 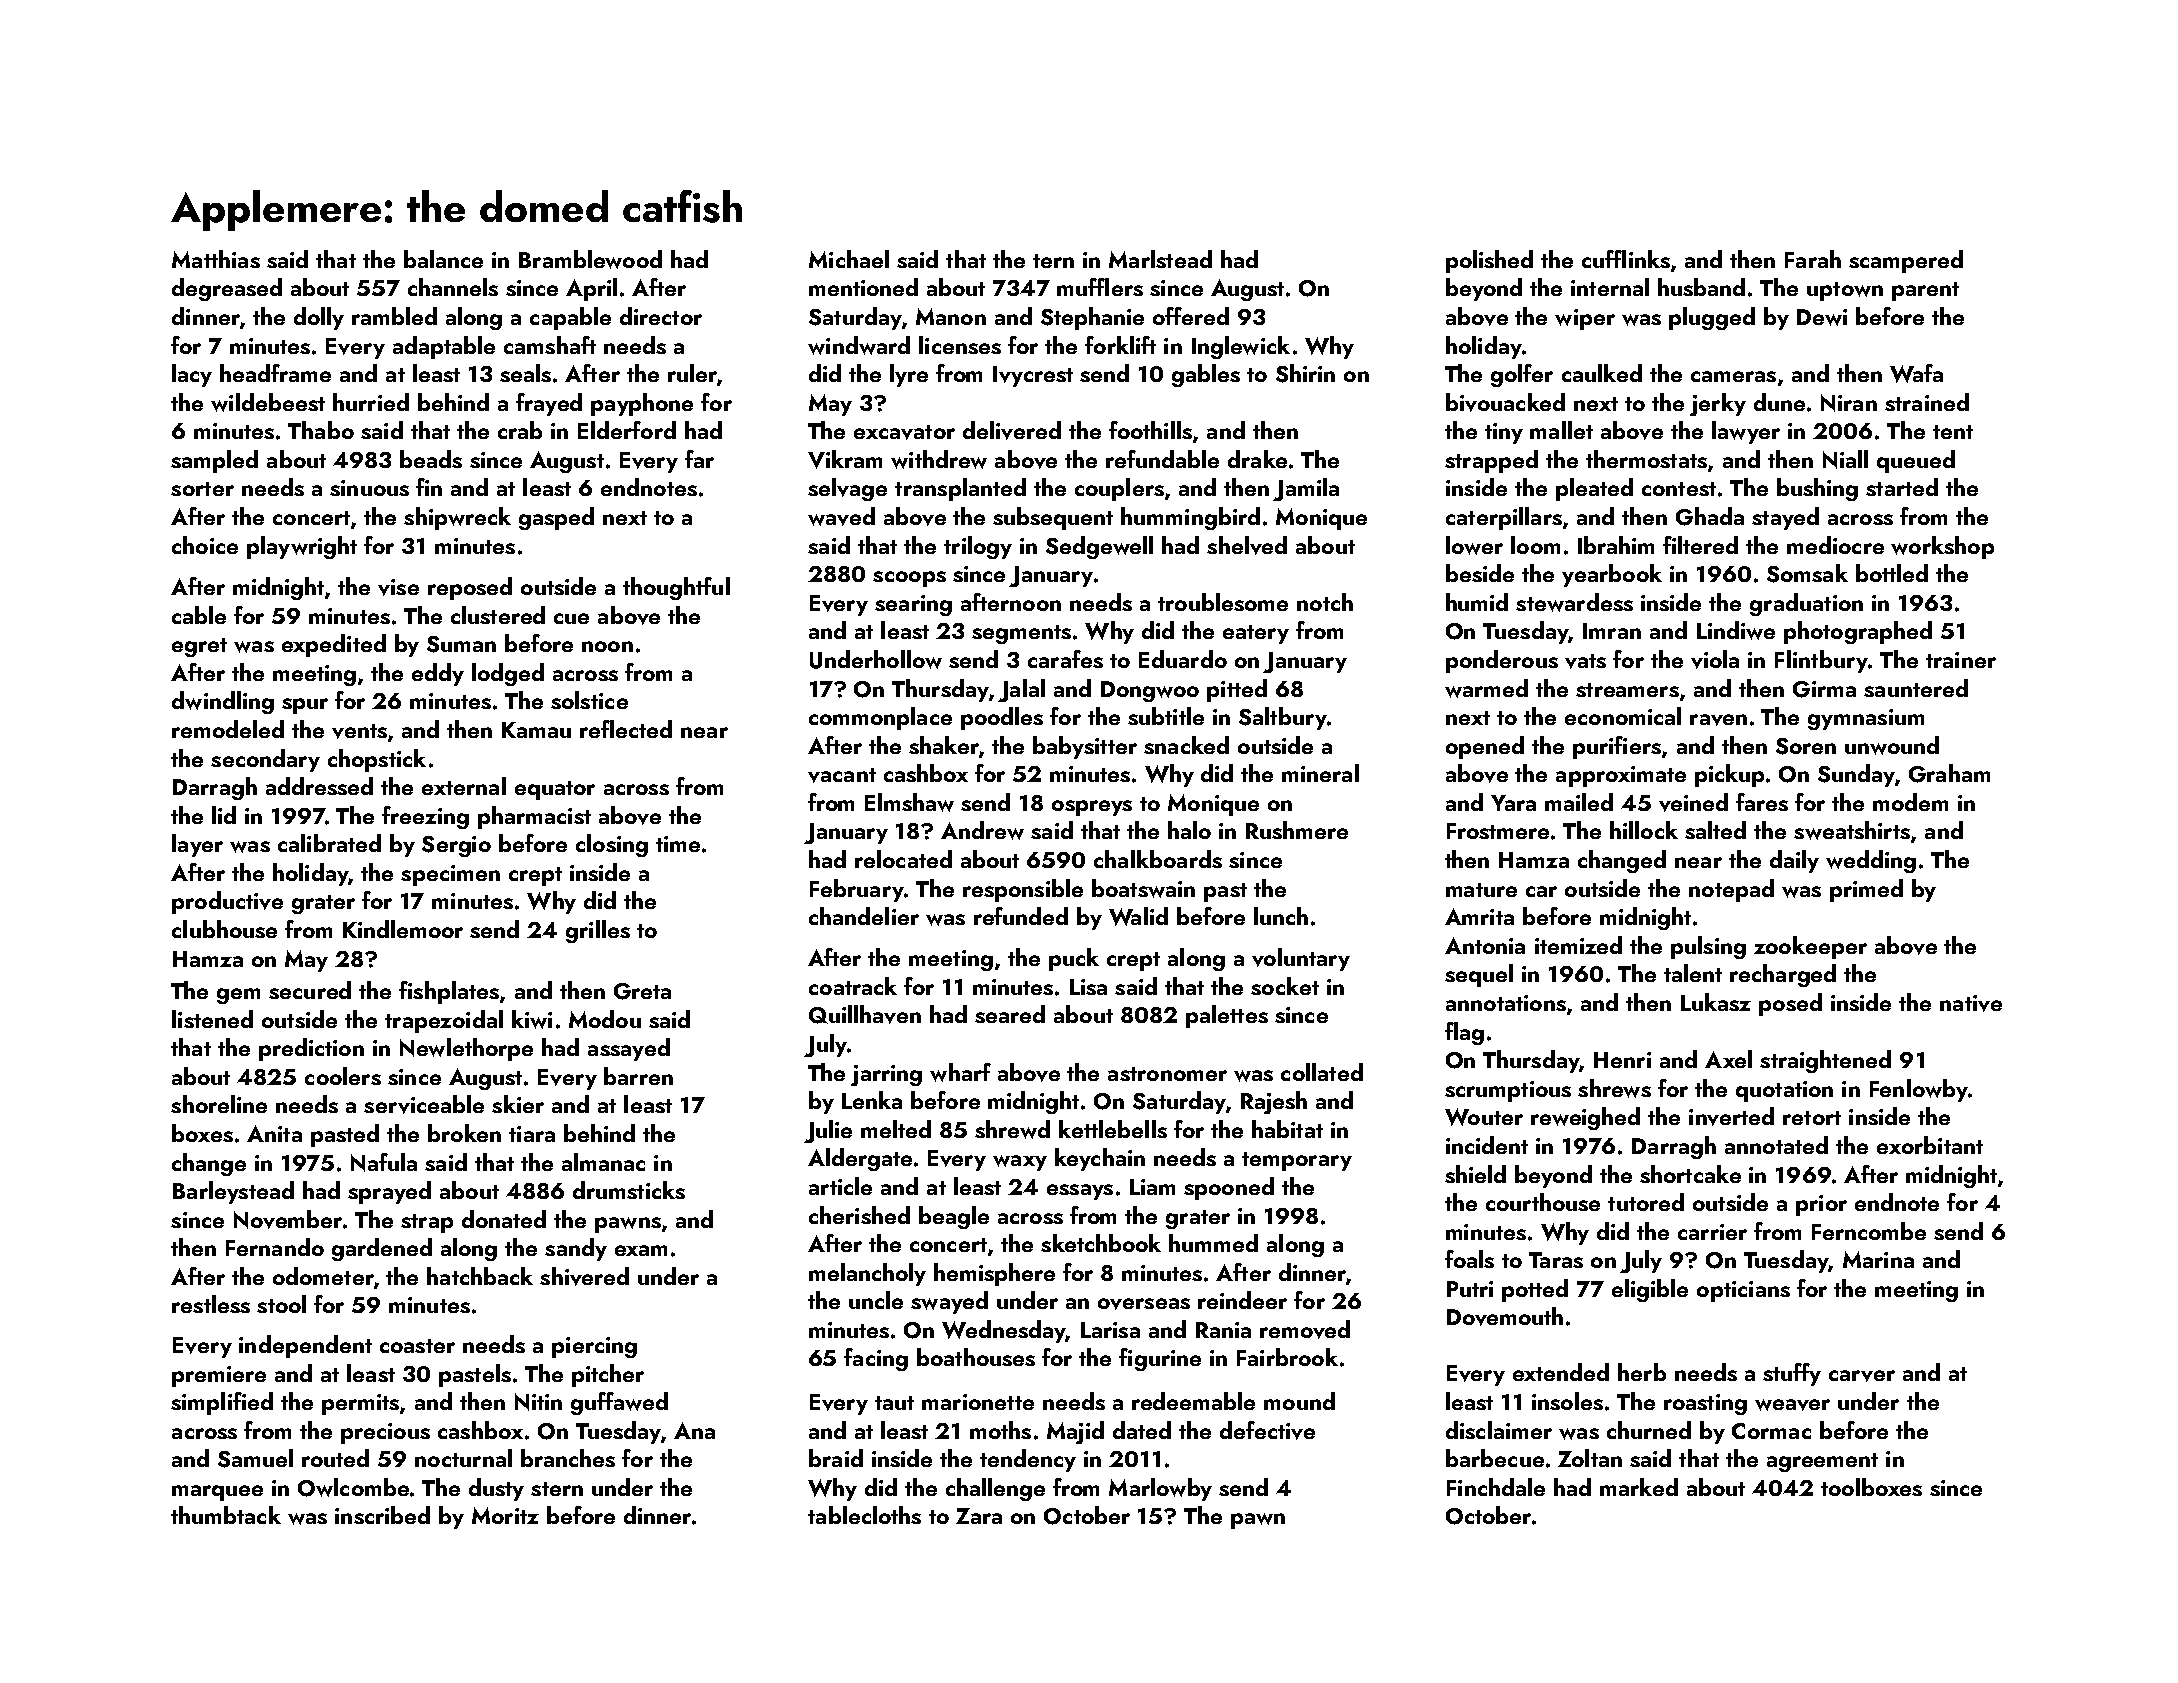 I want to click on shivered, so click(x=584, y=1276).
